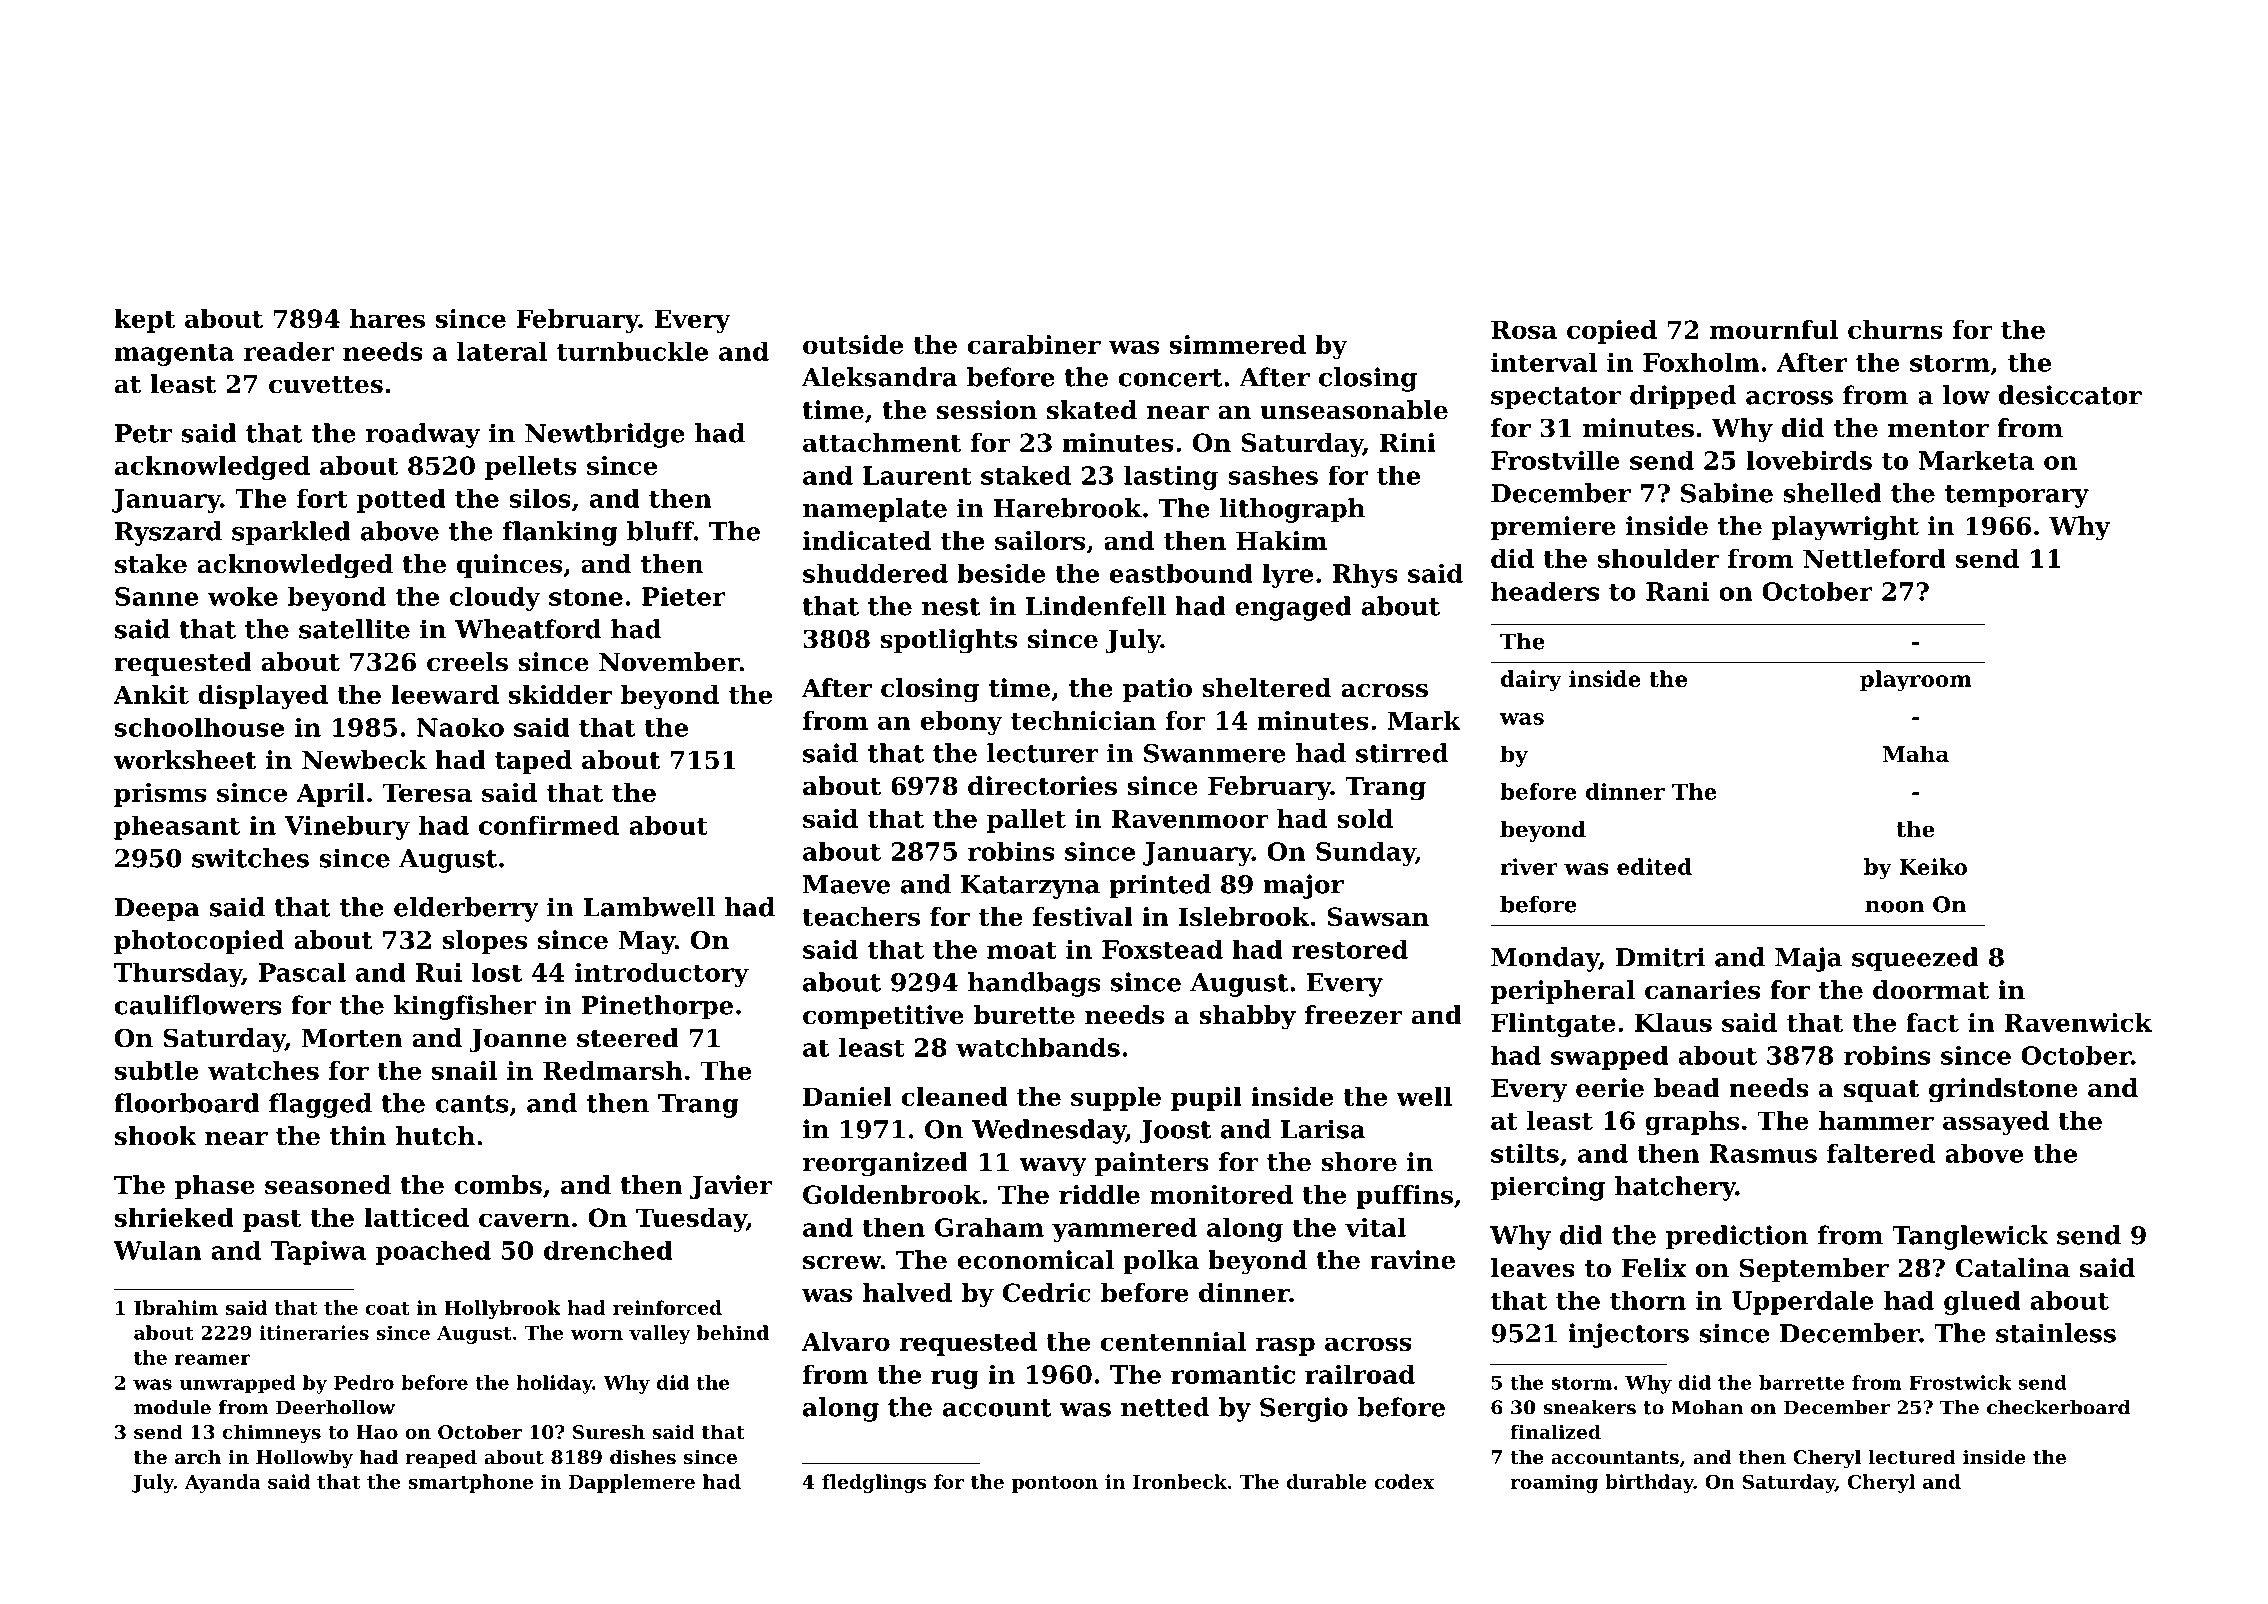  What do you see at coordinates (263, 1070) in the page?
I see `watches` at bounding box center [263, 1070].
